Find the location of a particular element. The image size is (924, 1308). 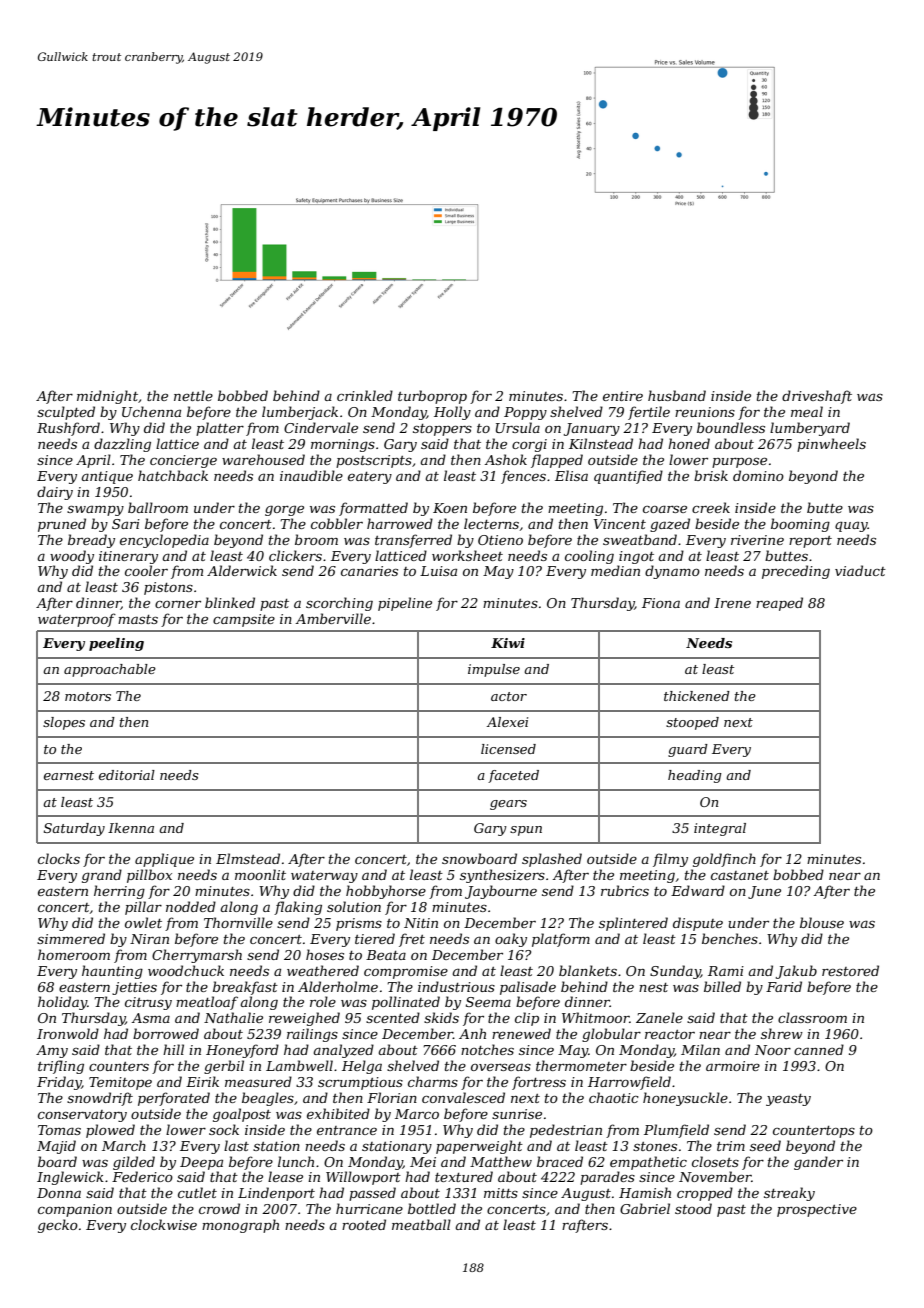

preceding is located at coordinates (796, 572).
